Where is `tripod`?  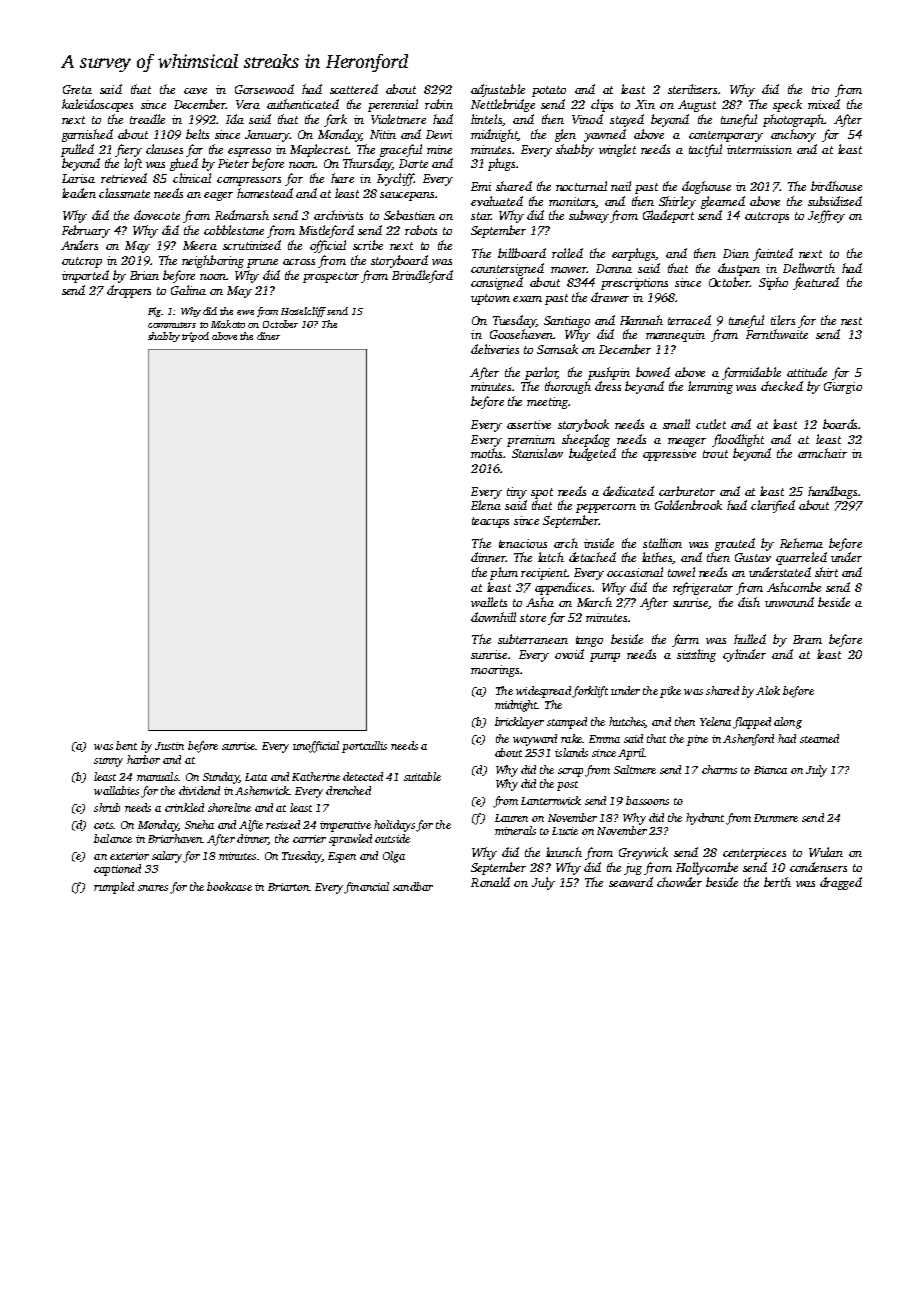 tripod is located at coordinates (195, 337).
